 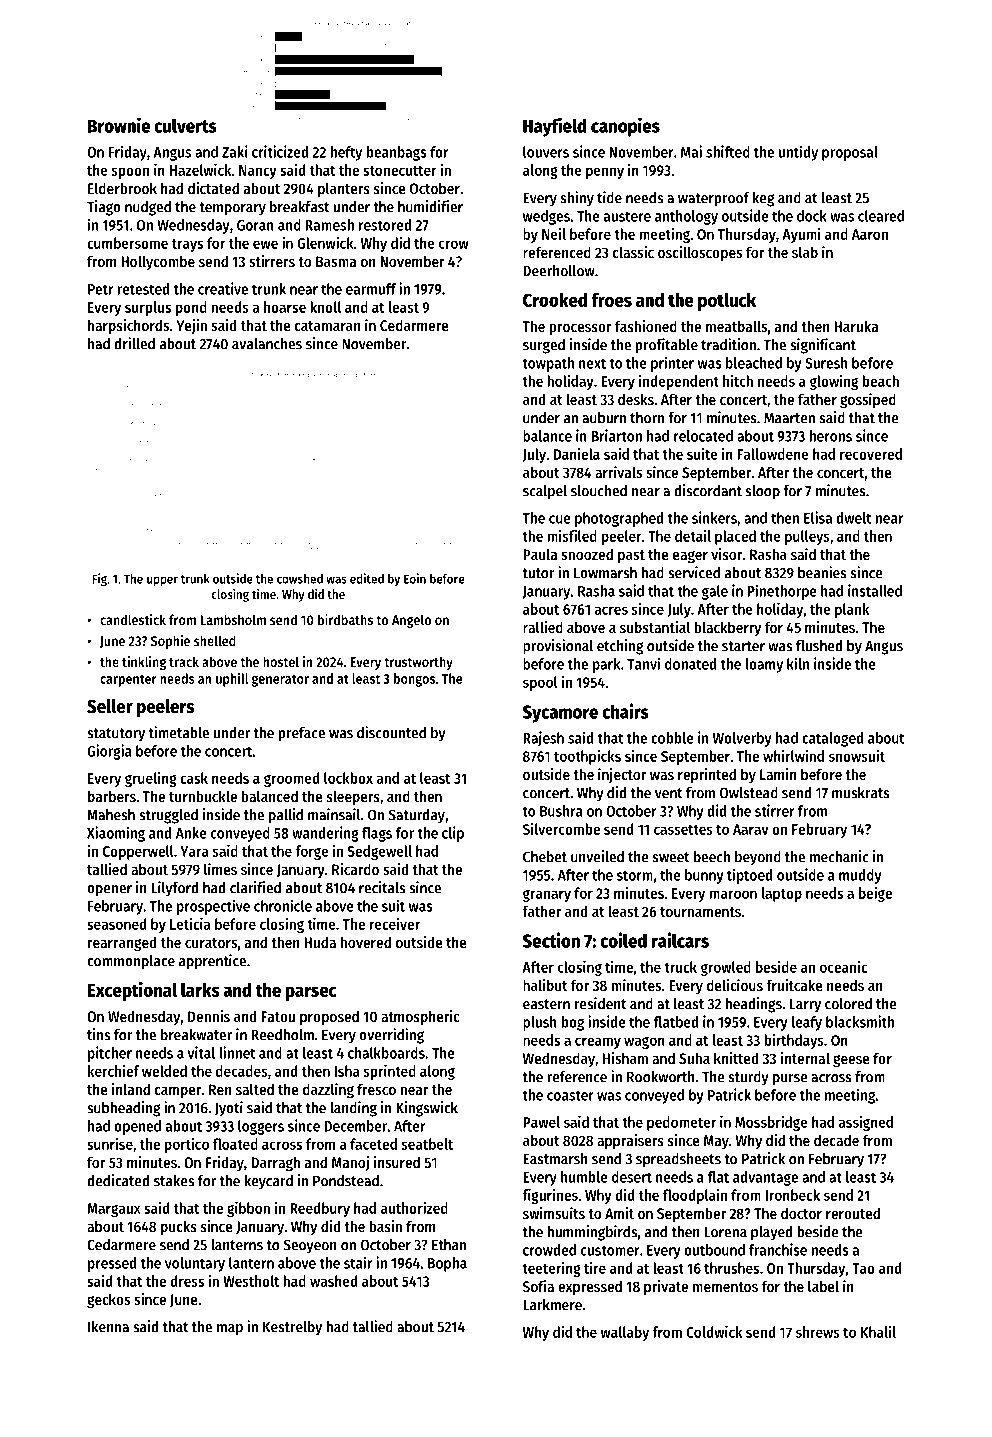 What do you see at coordinates (553, 1305) in the screenshot?
I see `Larkmere` at bounding box center [553, 1305].
